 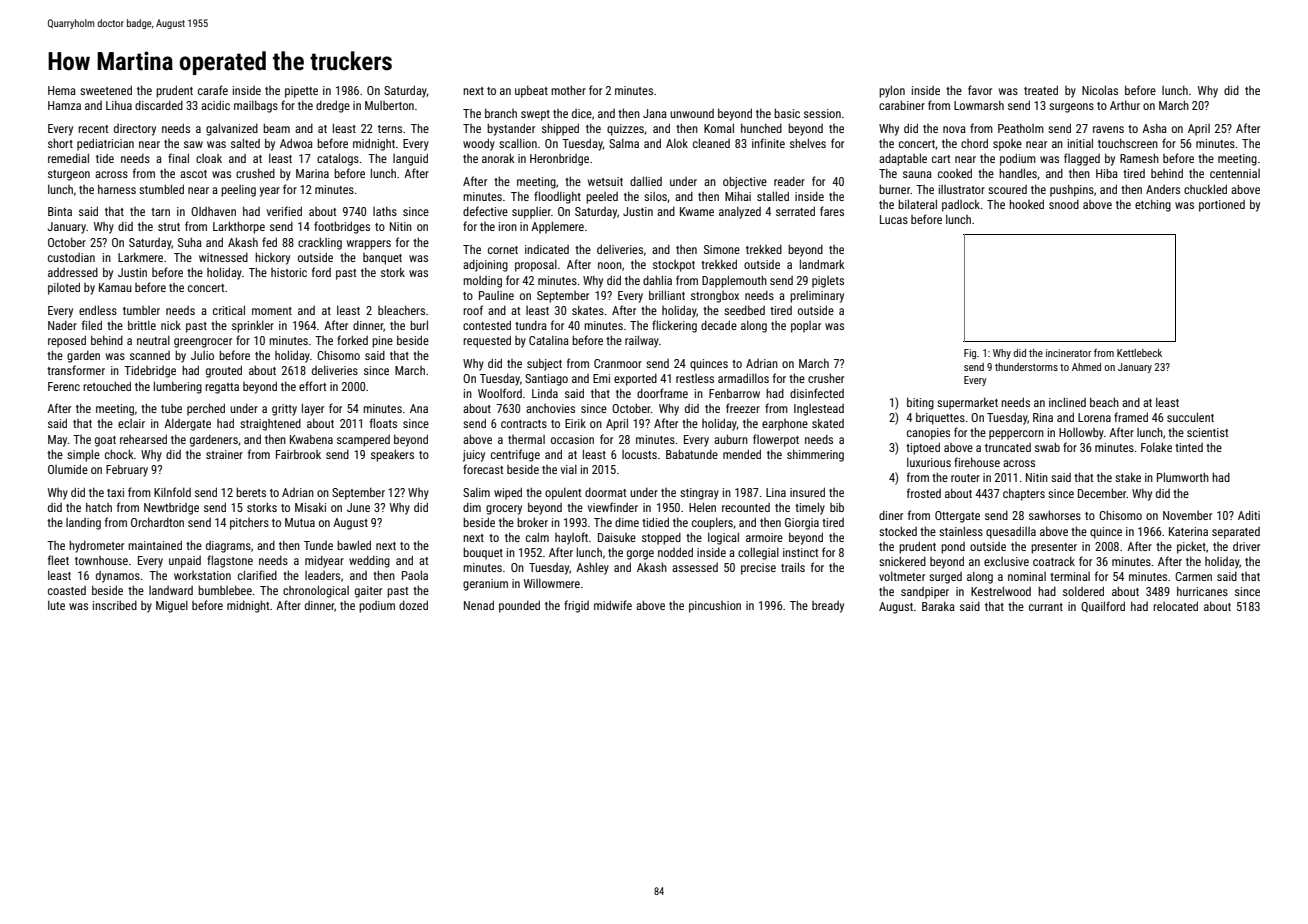 What do you see at coordinates (965, 478) in the screenshot?
I see `router` at bounding box center [965, 478].
